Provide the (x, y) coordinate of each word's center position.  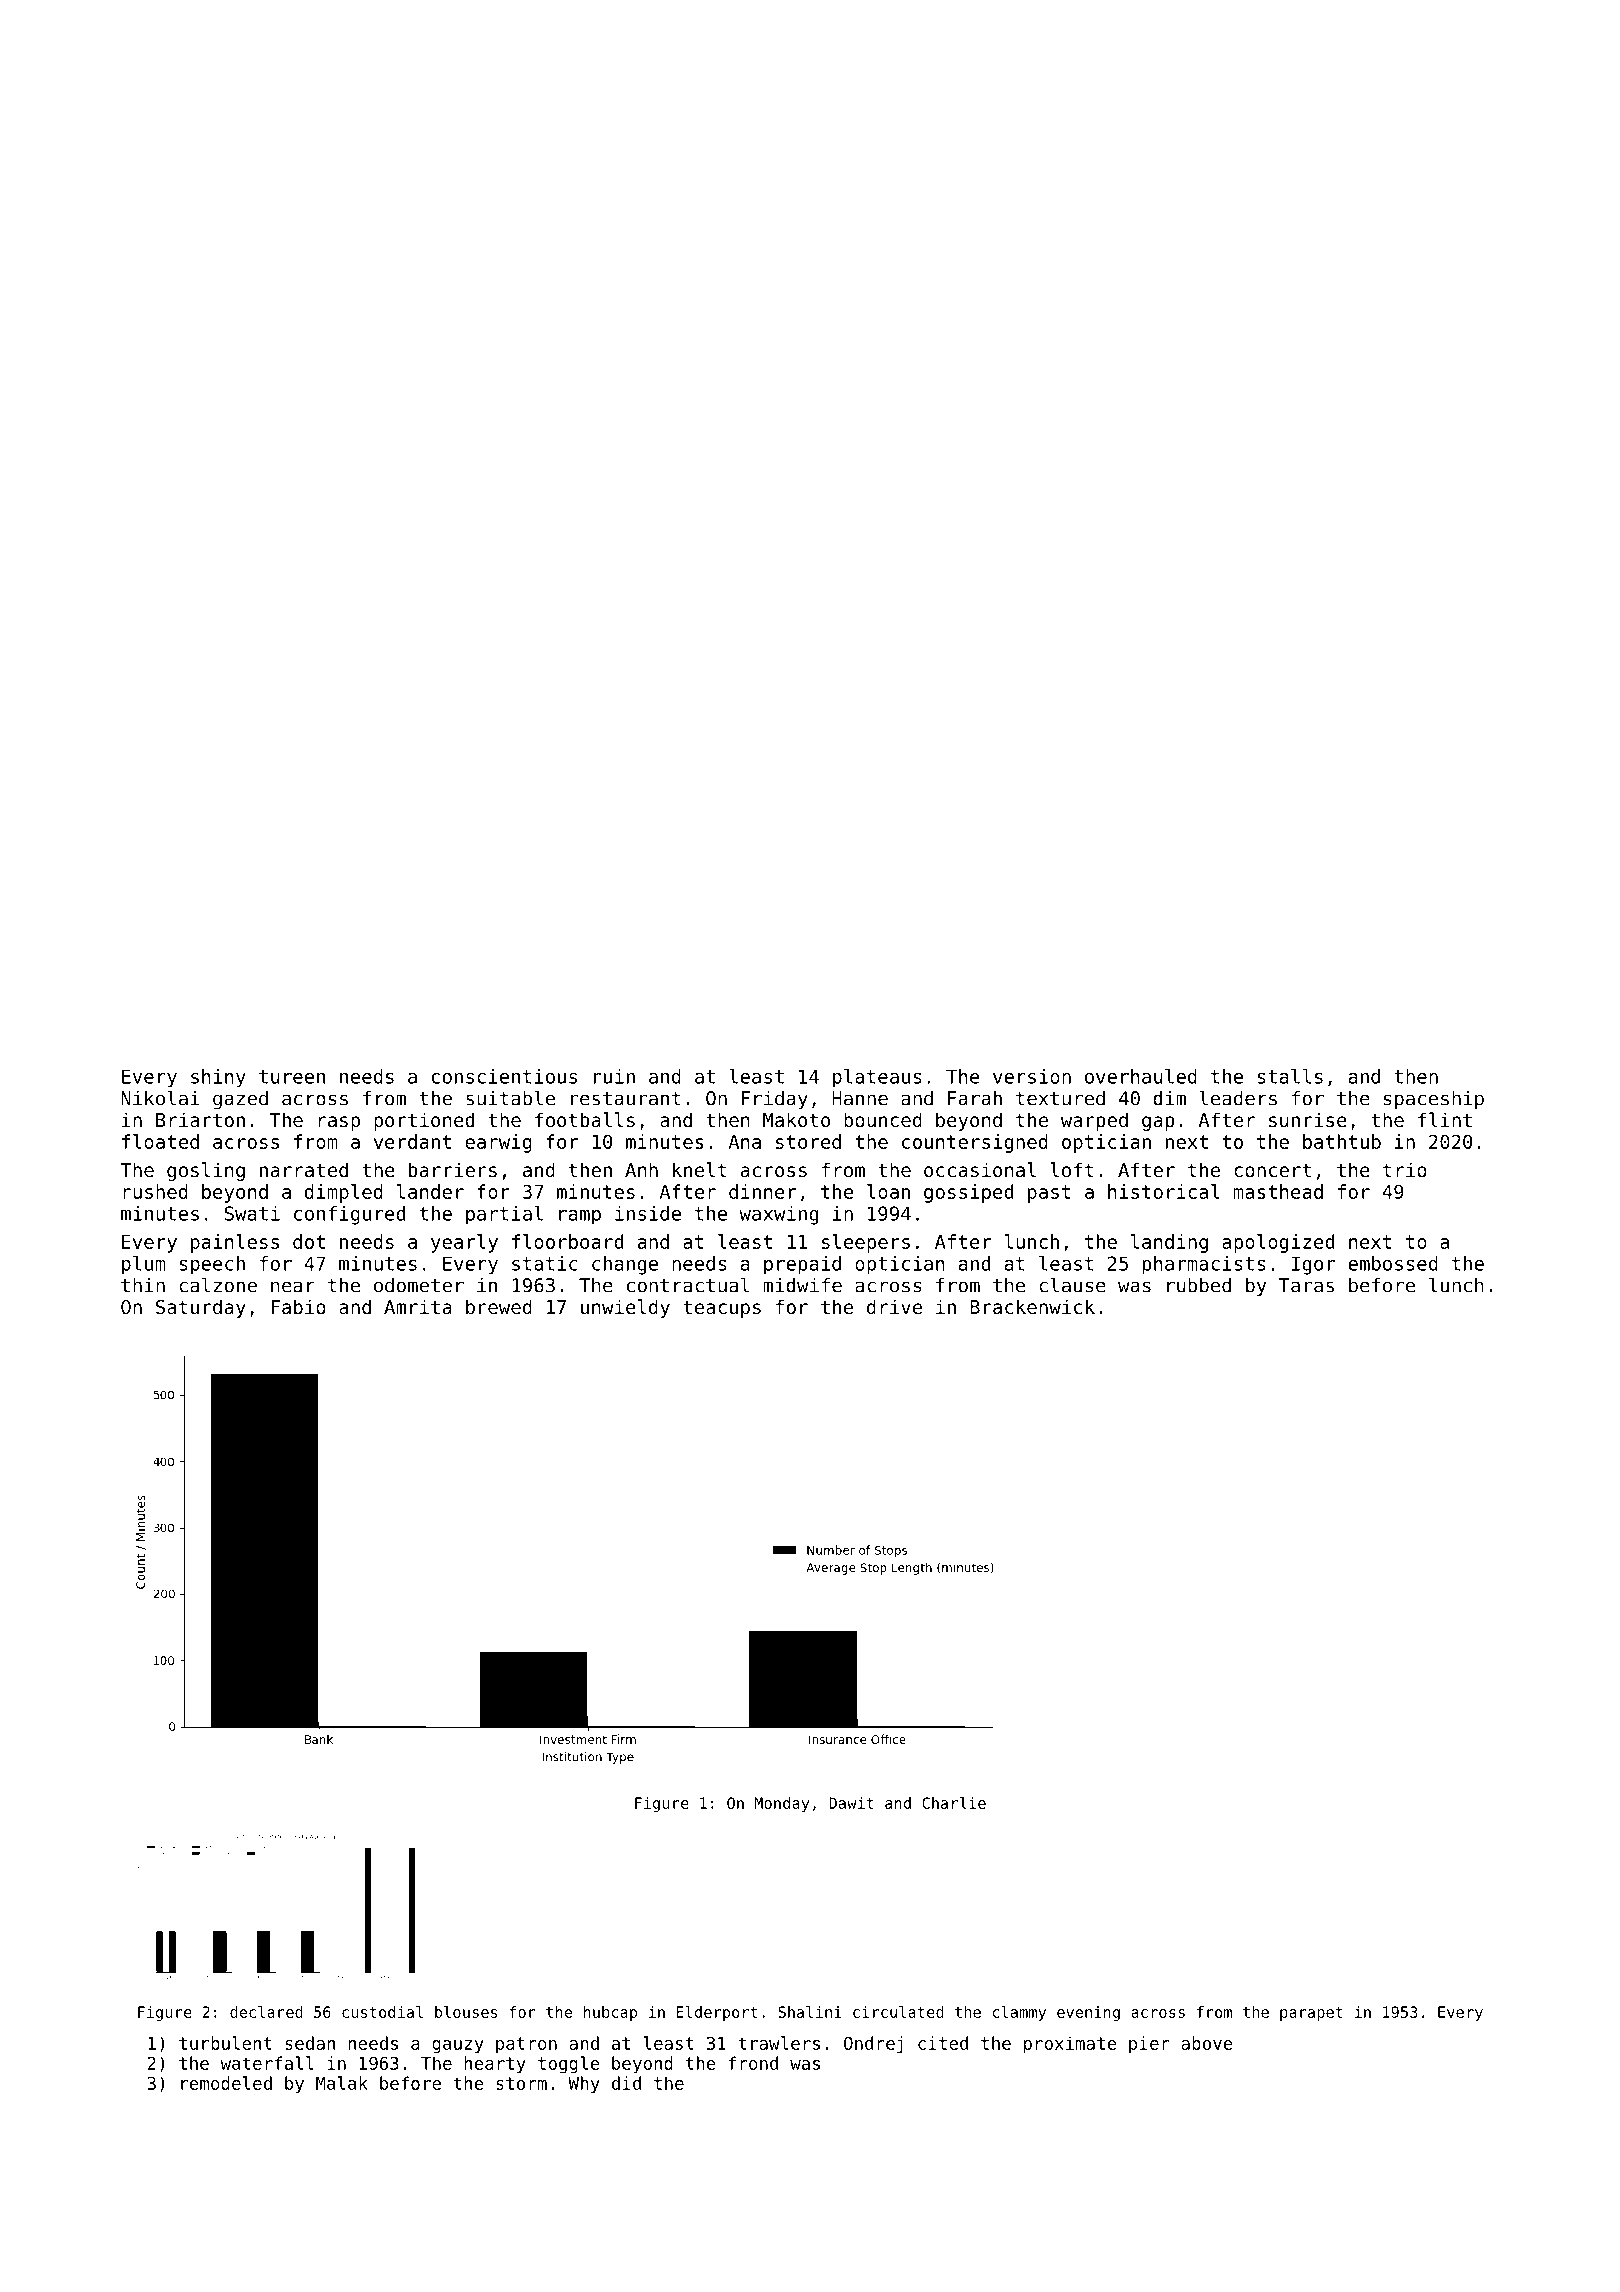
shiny (218, 1078)
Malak (342, 2083)
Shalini (810, 2012)
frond (753, 2063)
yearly (464, 1243)
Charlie (954, 1803)
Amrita (418, 1306)
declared (266, 2012)
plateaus (877, 1078)
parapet (1311, 2014)
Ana (745, 1142)
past (1049, 1194)
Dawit (851, 1803)
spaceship (1434, 1100)
